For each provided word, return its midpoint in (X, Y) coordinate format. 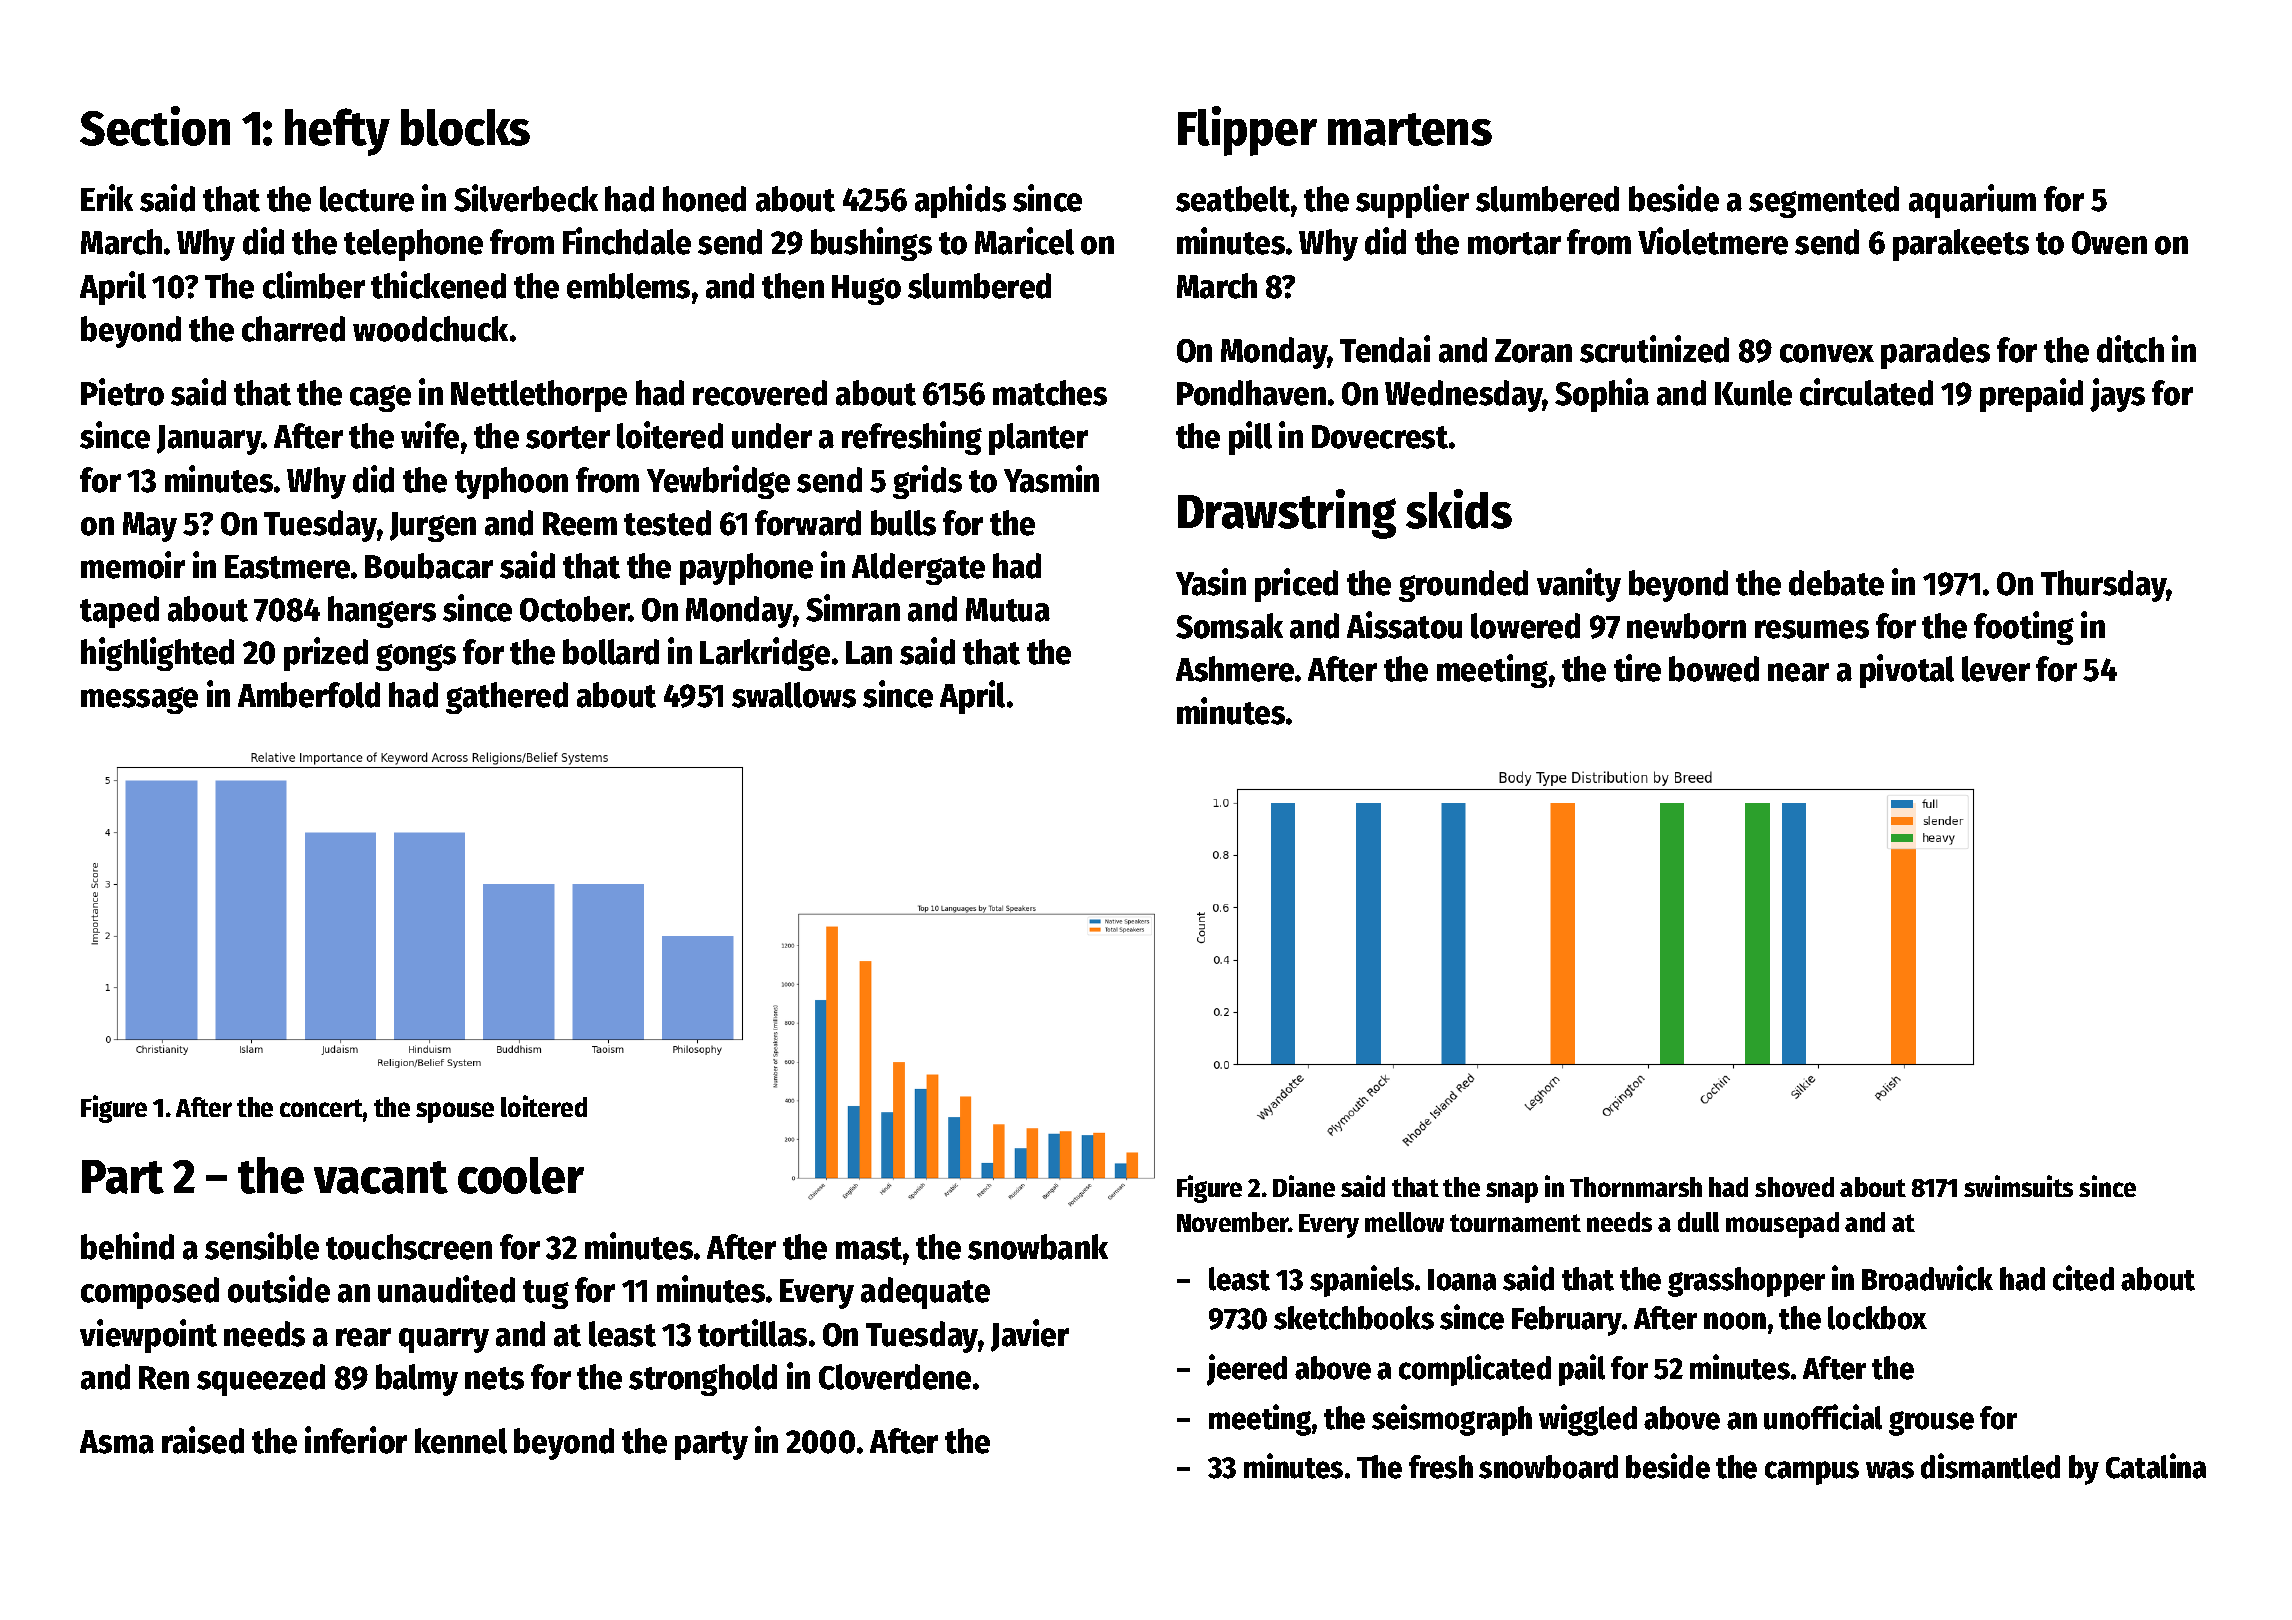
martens (1410, 129)
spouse (455, 1112)
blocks (465, 127)
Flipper (1247, 131)
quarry (444, 1340)
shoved (1794, 1187)
